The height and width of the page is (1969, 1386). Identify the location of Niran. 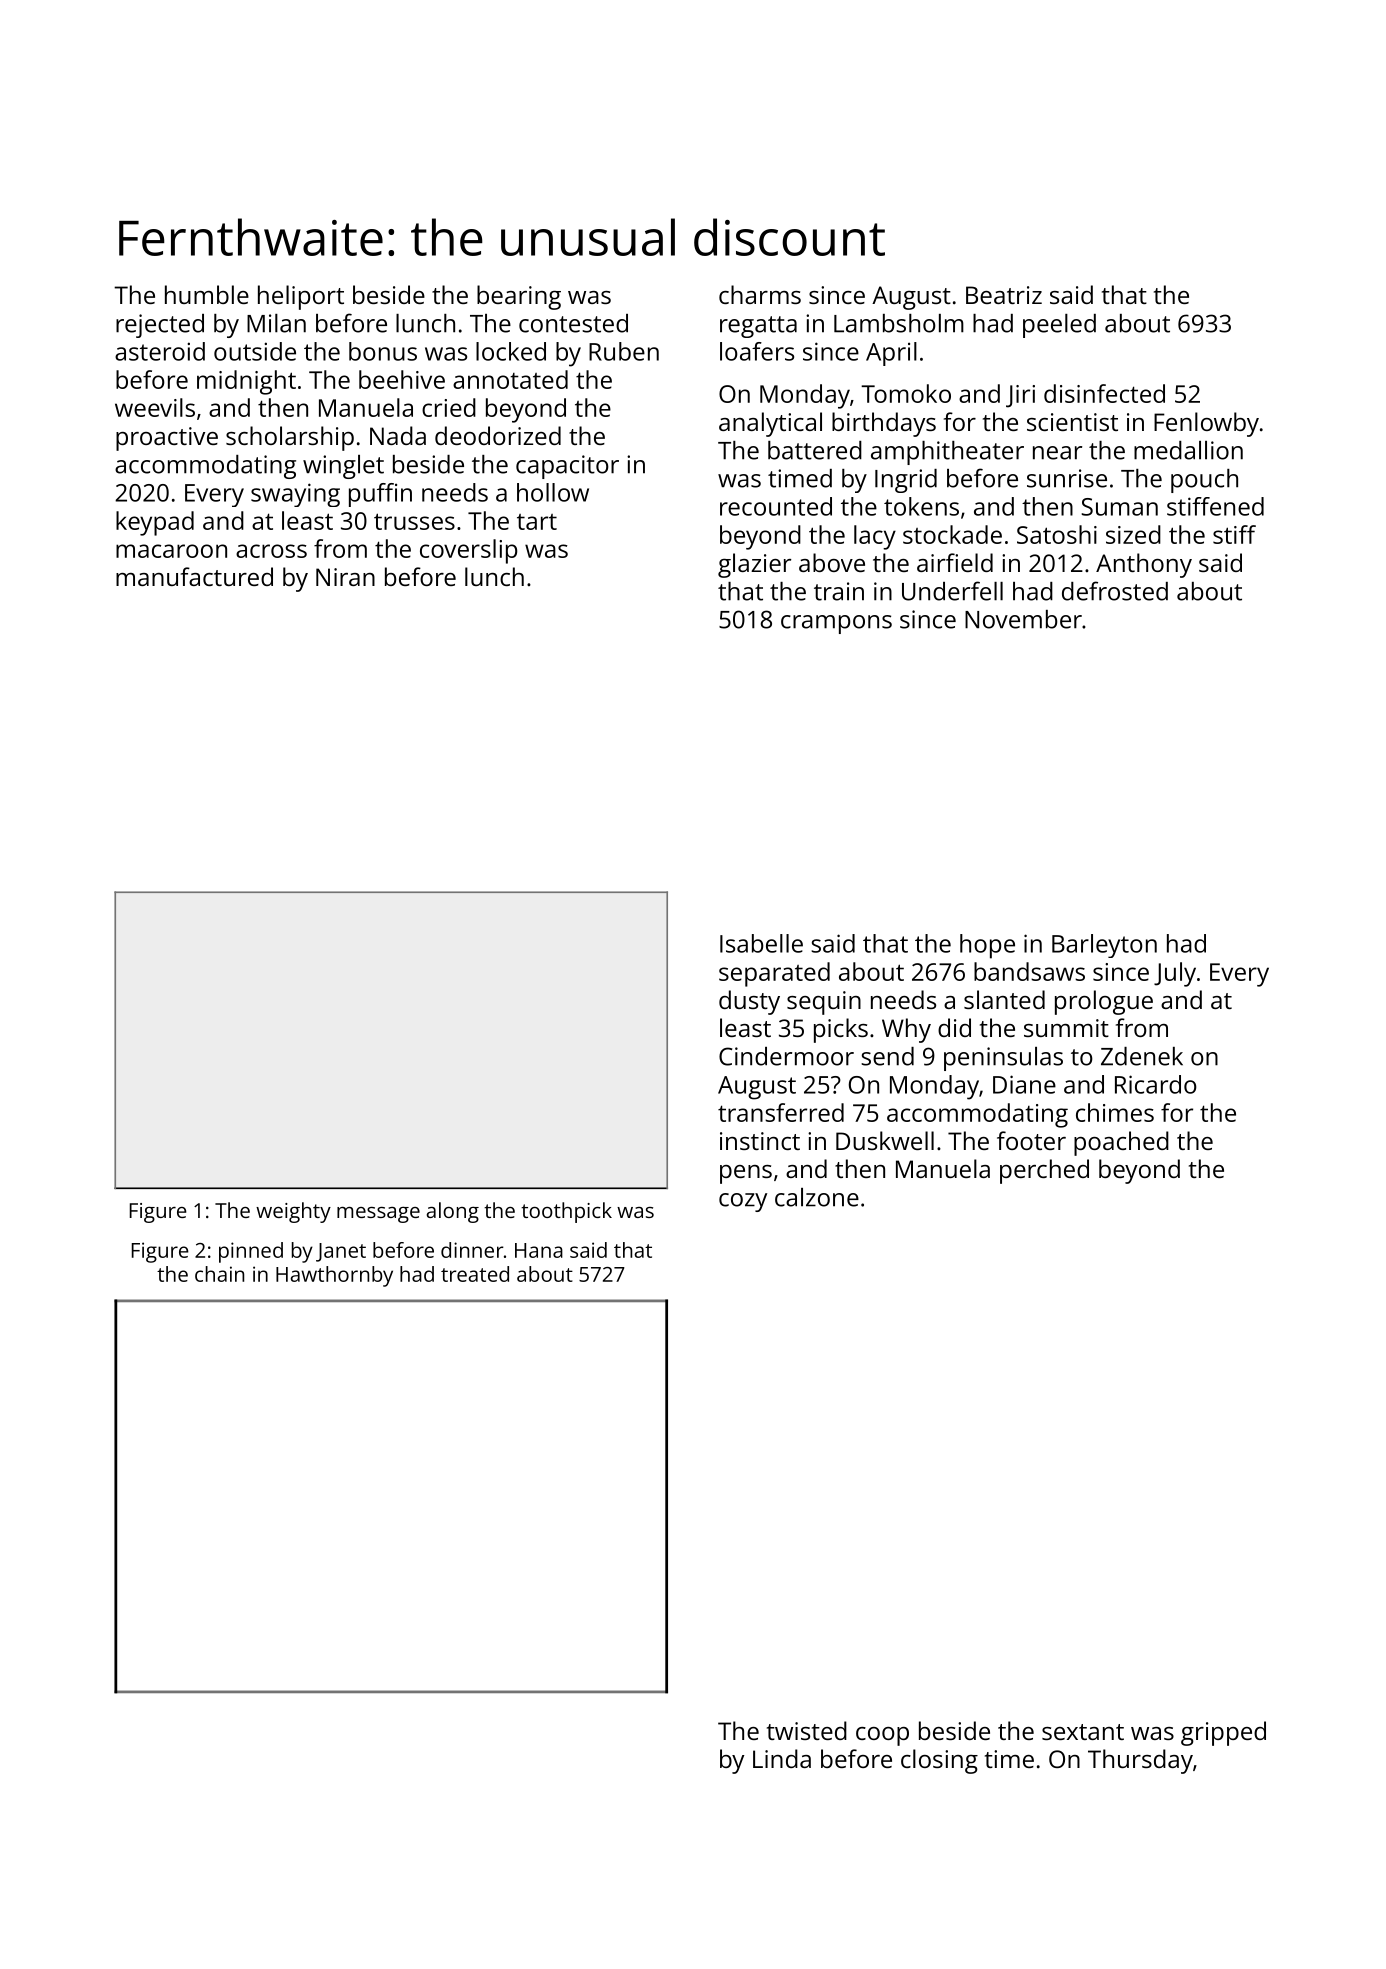
(345, 577).
